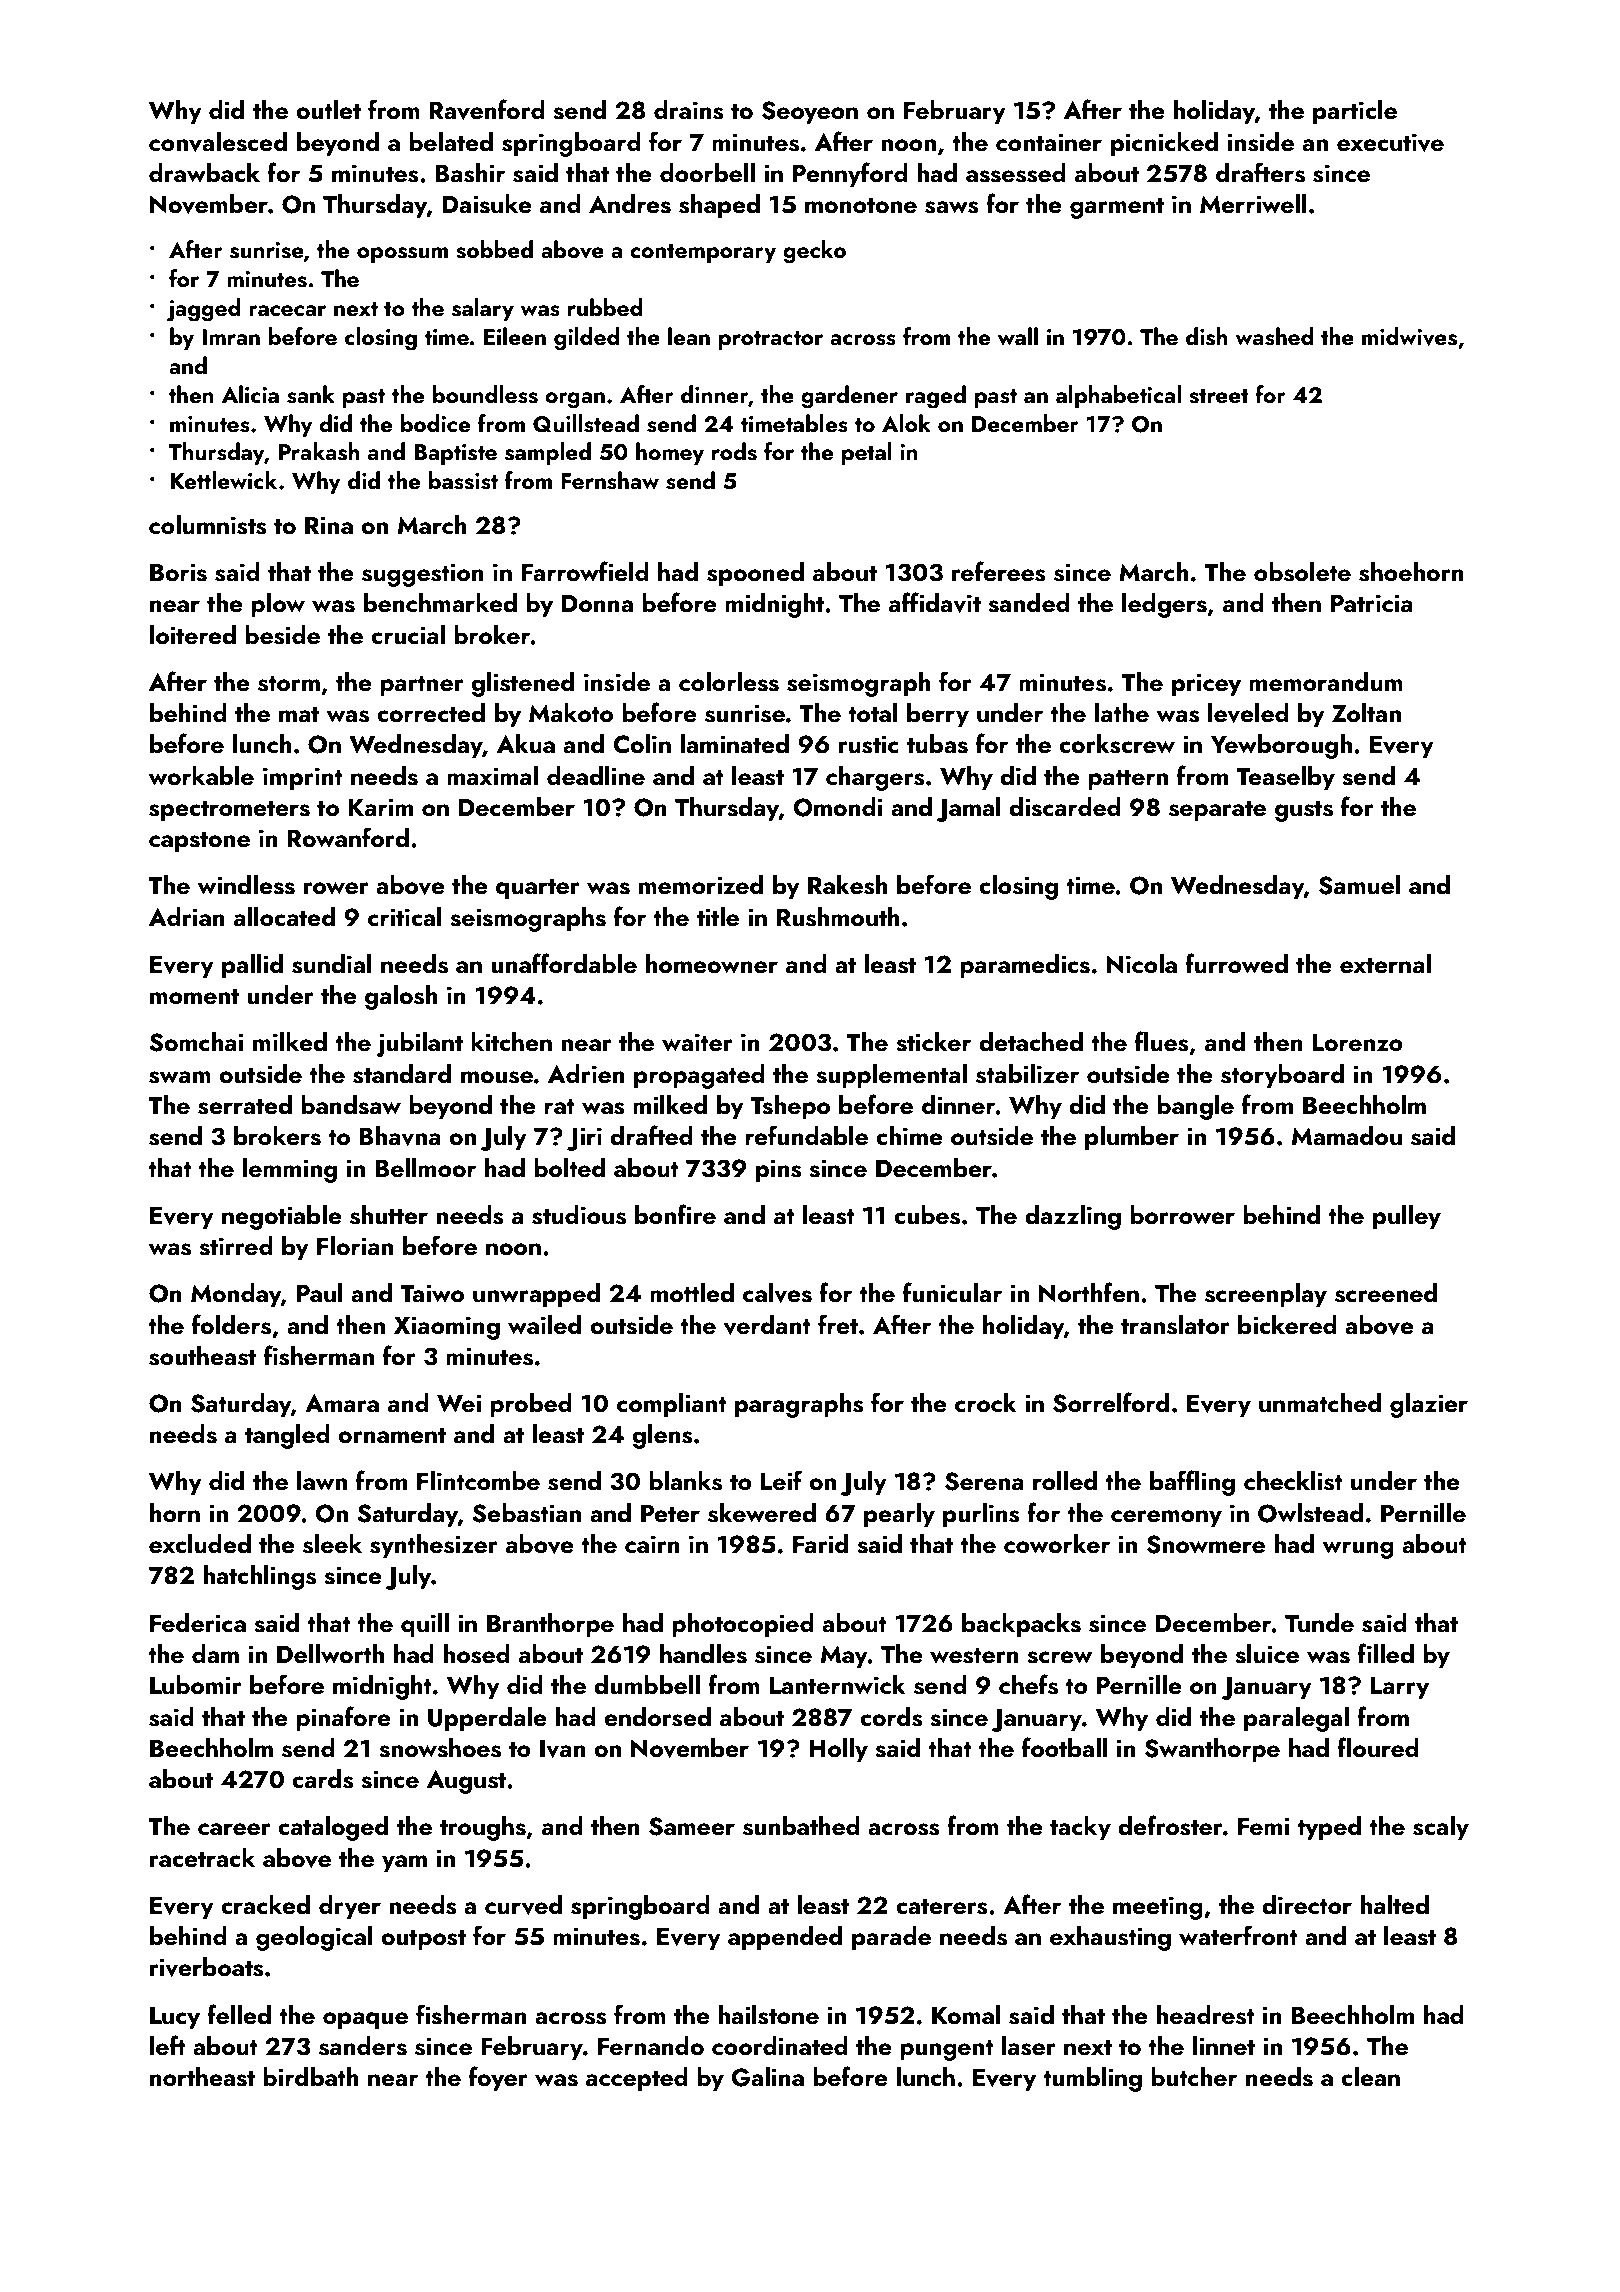  Describe the element at coordinates (342, 1403) in the page. I see `Amara` at that location.
